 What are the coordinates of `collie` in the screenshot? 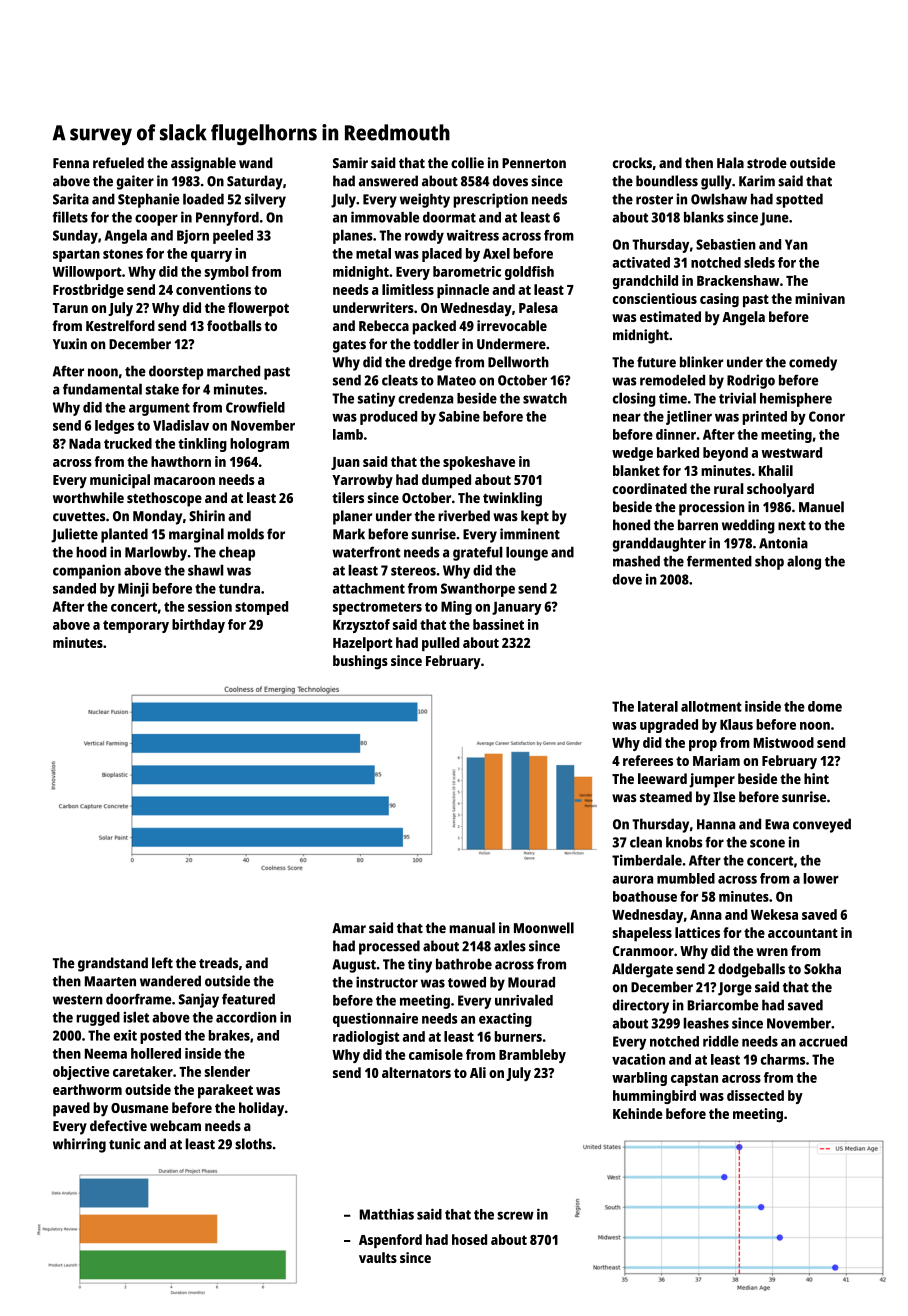 It's located at (467, 163).
